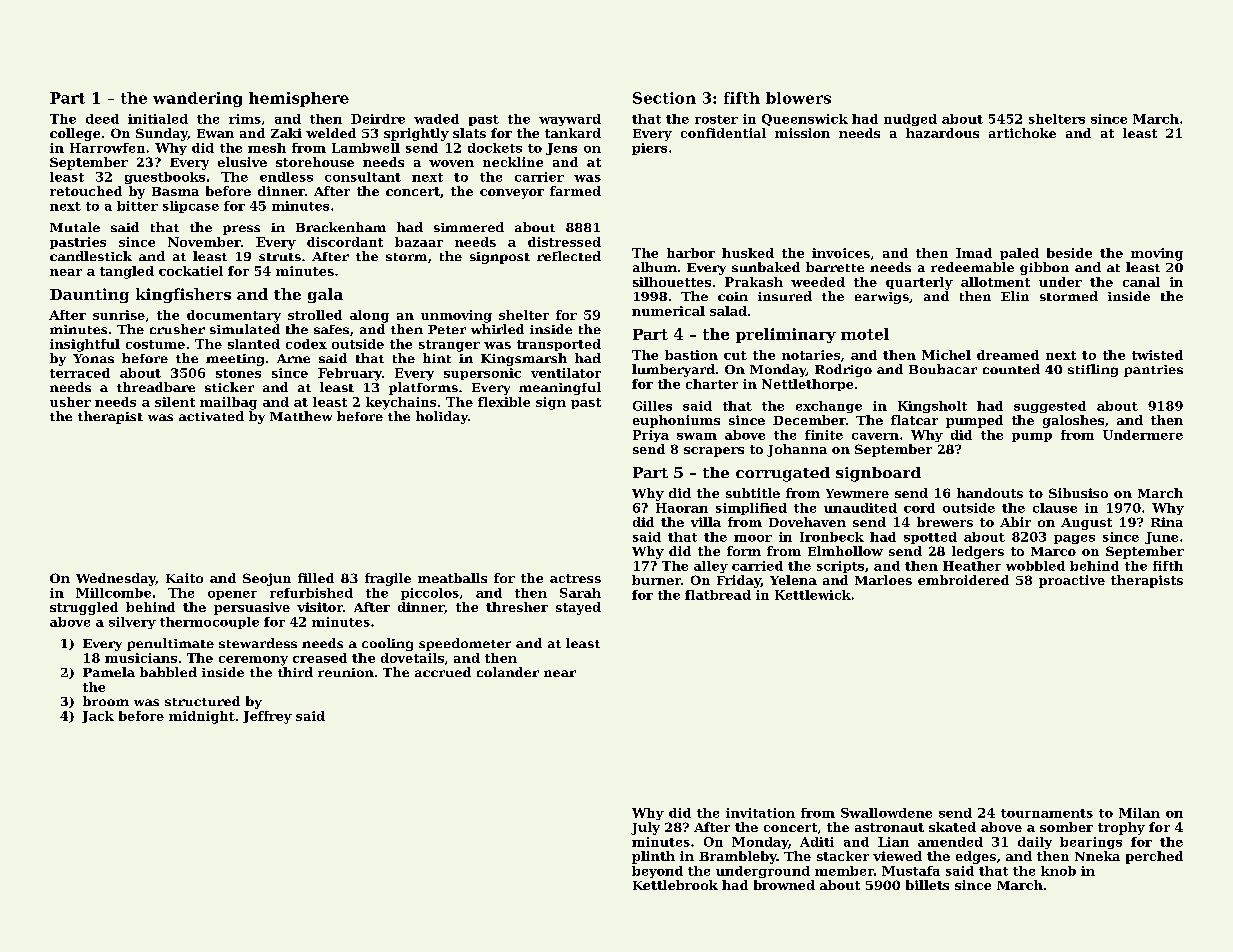 This image has width=1233, height=952. What do you see at coordinates (932, 407) in the image?
I see `Kingsholt` at bounding box center [932, 407].
